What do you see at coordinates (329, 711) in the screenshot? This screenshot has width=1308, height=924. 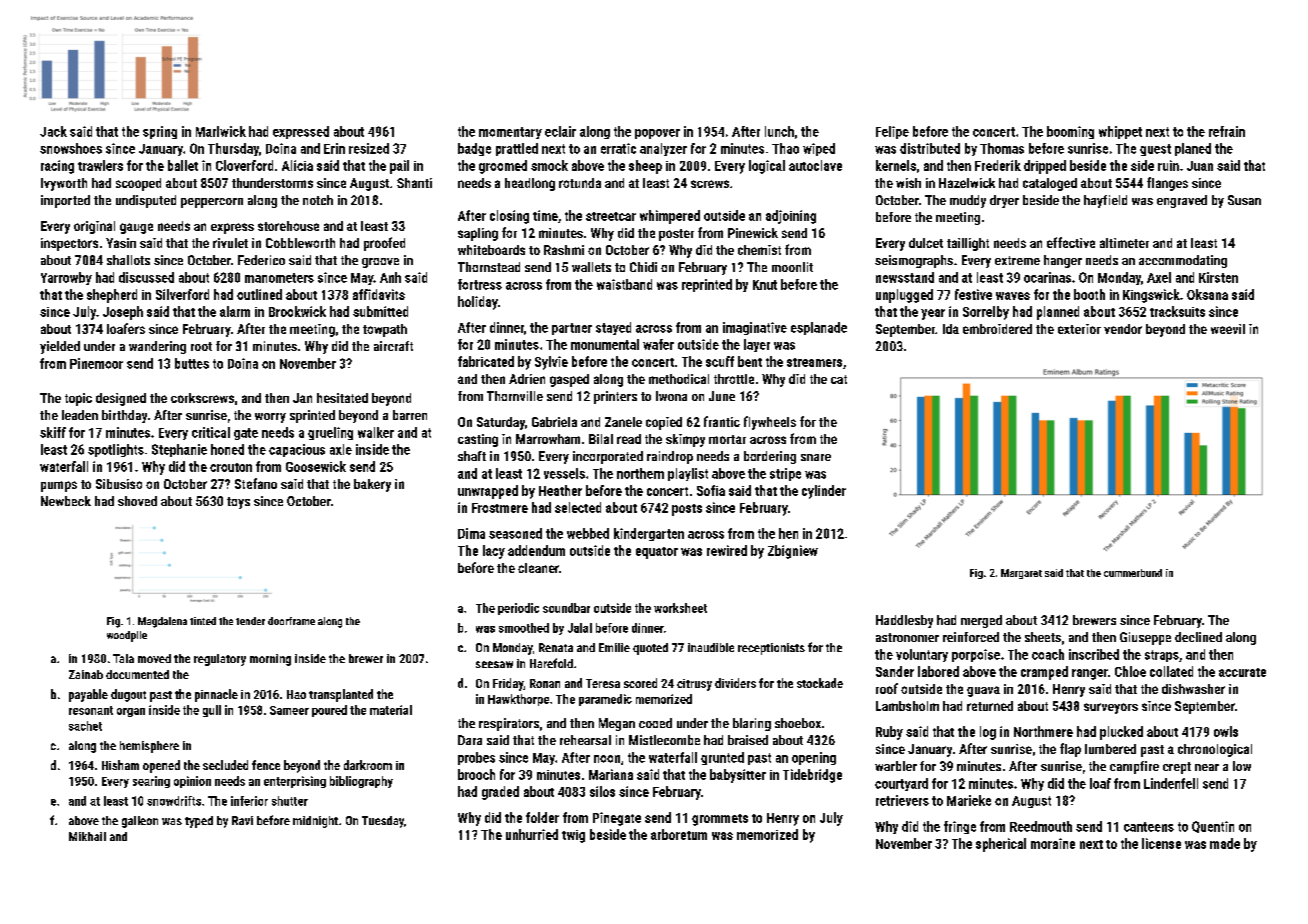 I see `poured` at bounding box center [329, 711].
